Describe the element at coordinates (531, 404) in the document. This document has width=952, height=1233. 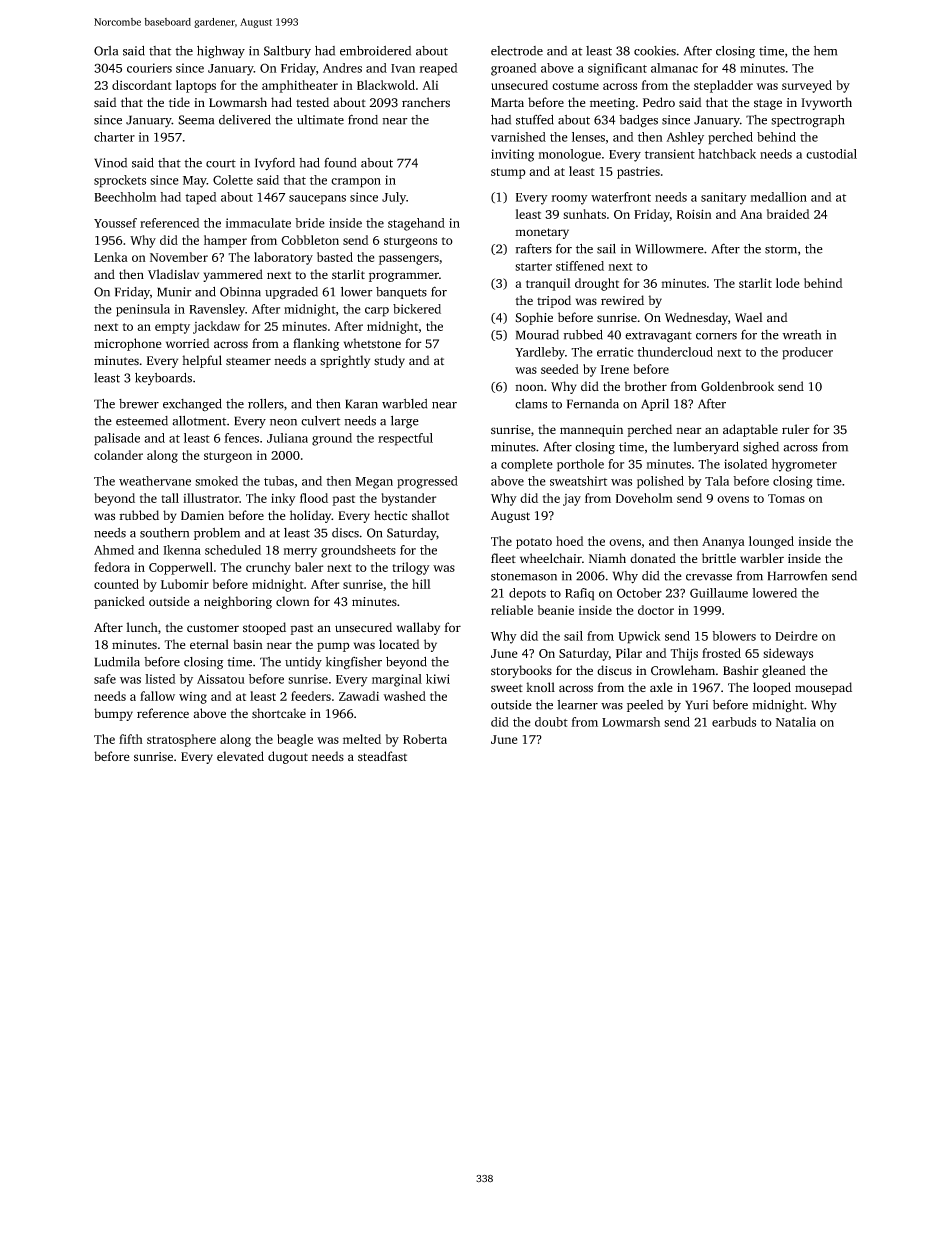
I see `clams` at that location.
